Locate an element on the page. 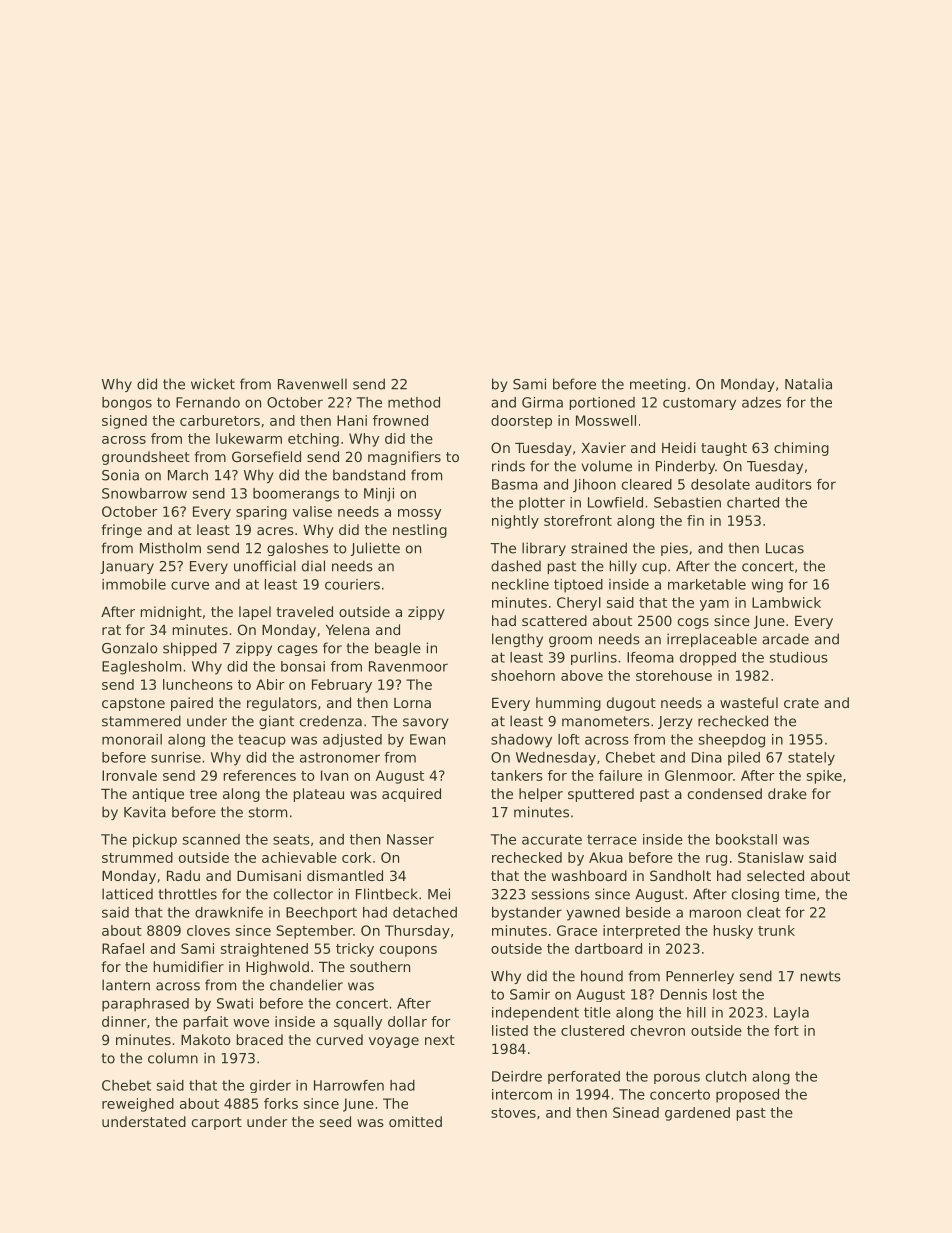  Sinead is located at coordinates (636, 1112).
